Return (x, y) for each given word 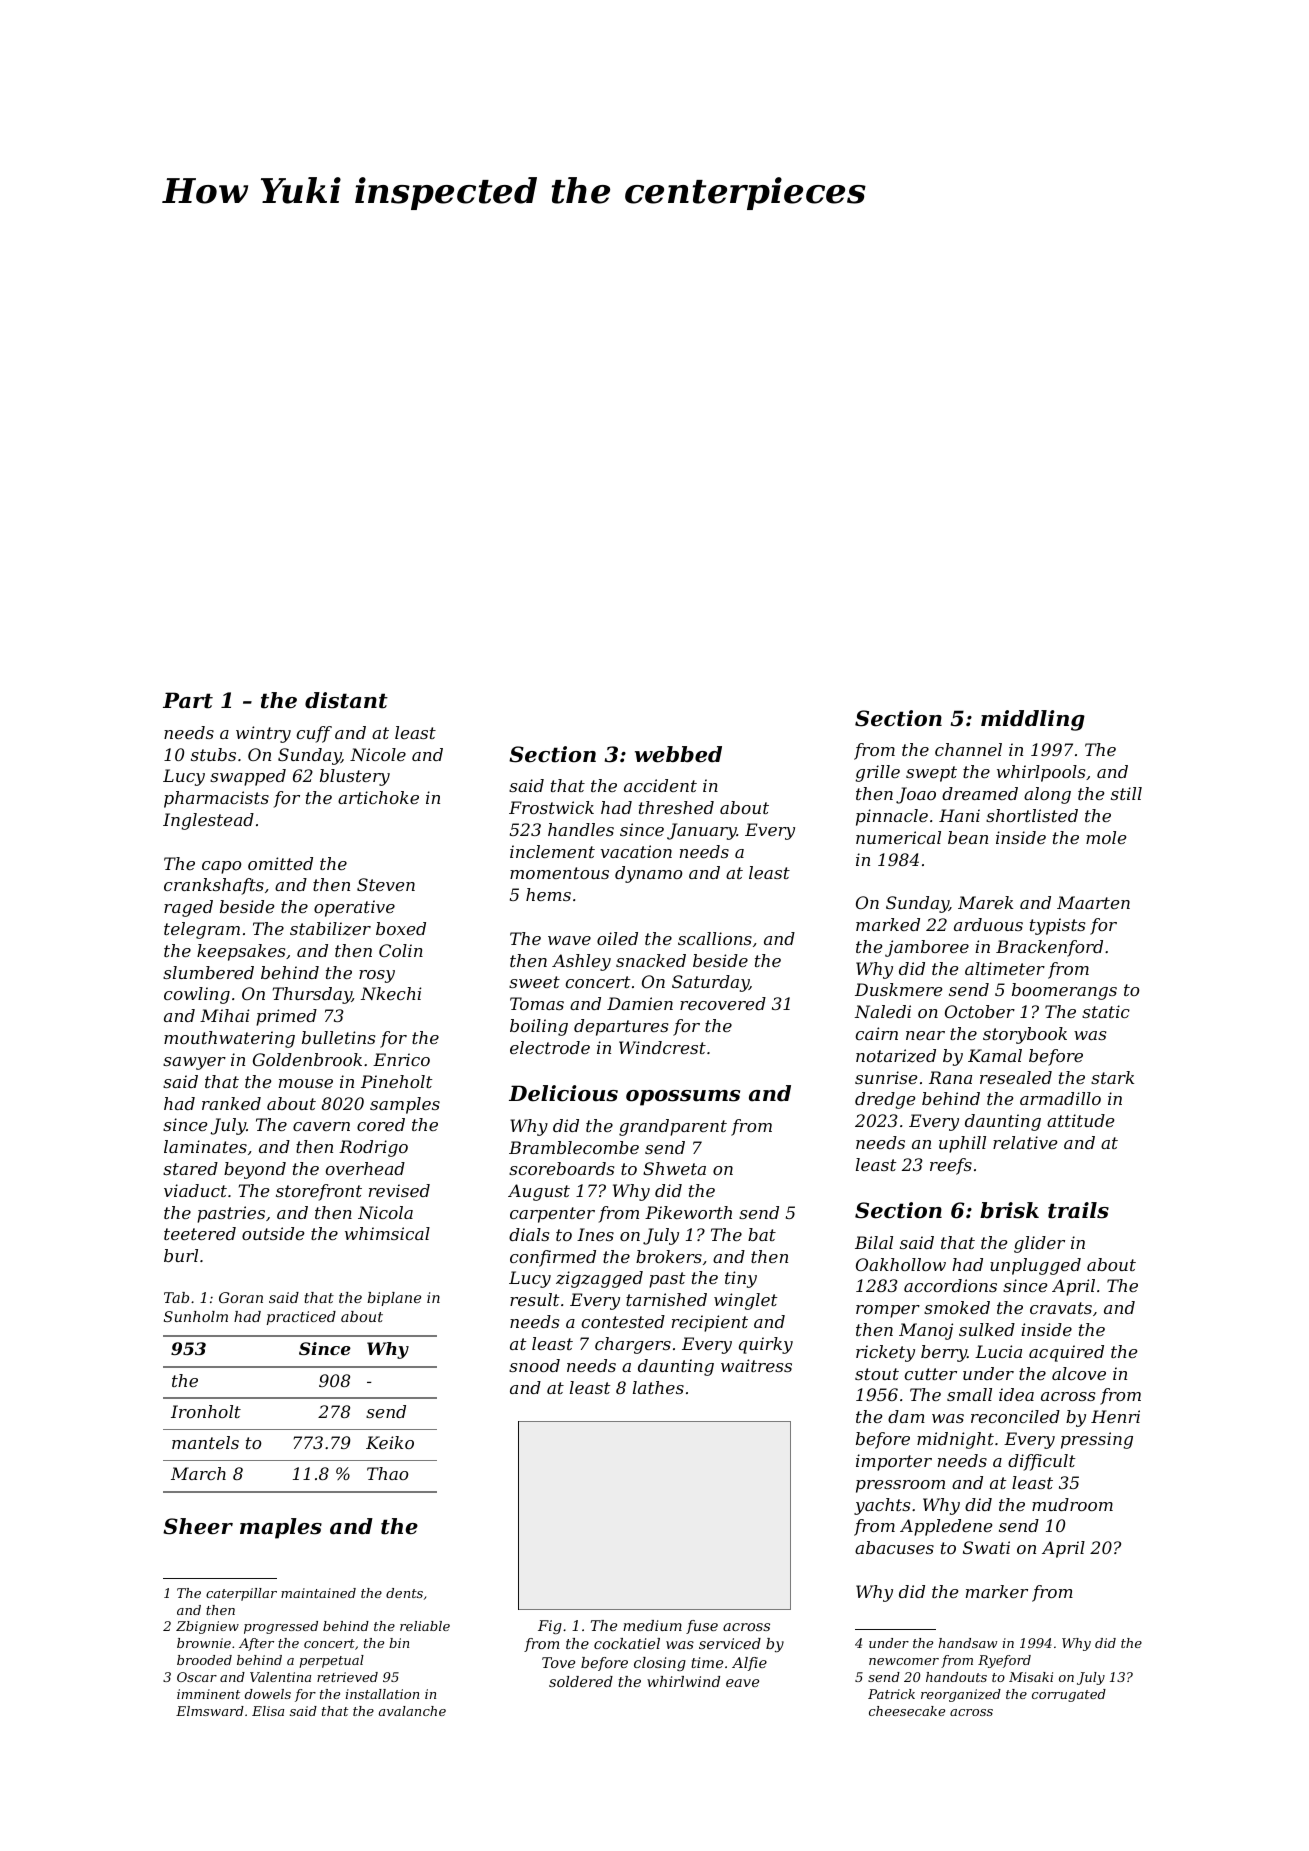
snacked (651, 960)
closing (660, 1664)
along (1047, 795)
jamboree (927, 948)
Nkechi (391, 993)
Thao (387, 1473)
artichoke (378, 797)
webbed (678, 754)
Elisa (268, 1711)
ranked (231, 1103)
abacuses (894, 1547)
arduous (988, 924)
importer (894, 1462)
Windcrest (662, 1047)
